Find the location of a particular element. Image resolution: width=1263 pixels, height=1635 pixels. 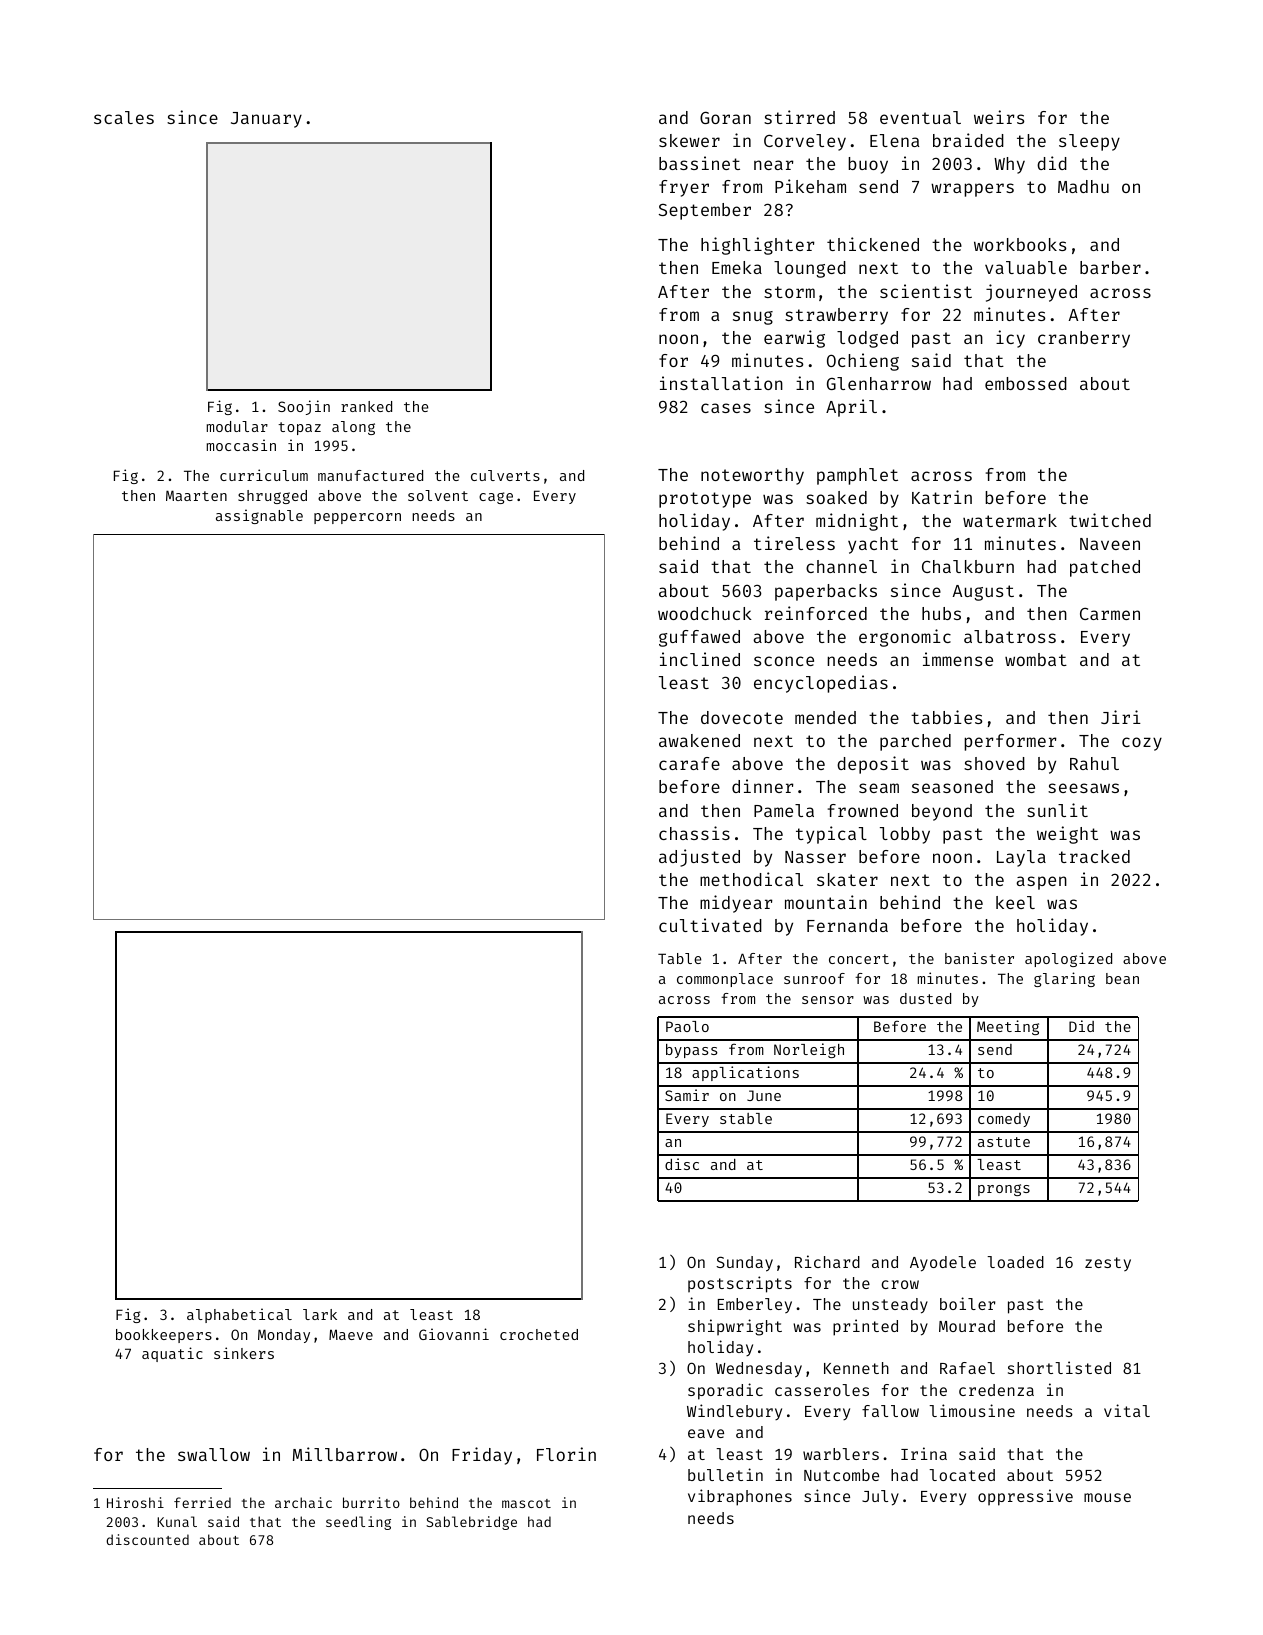

Maarten is located at coordinates (196, 495).
